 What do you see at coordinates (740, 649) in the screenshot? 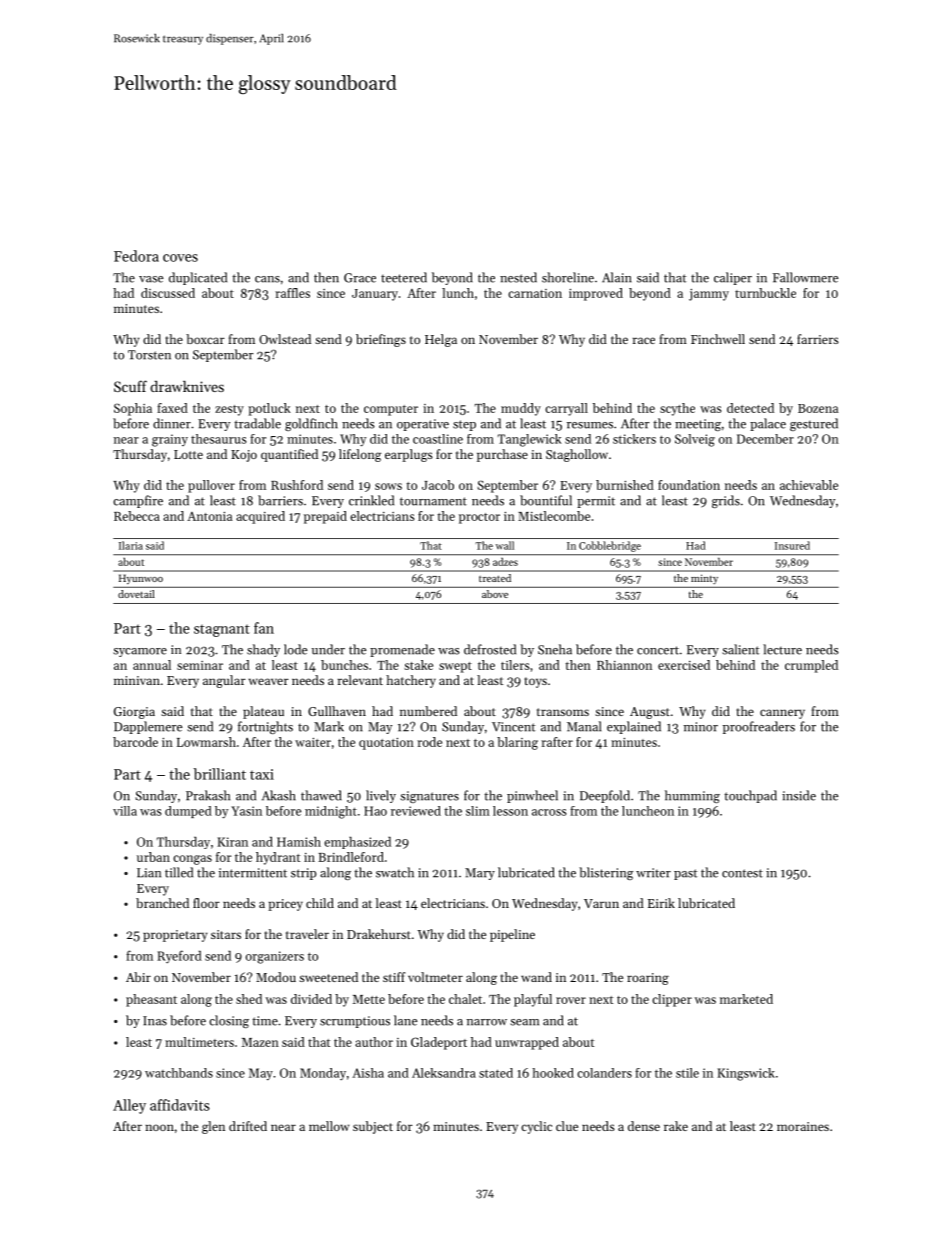
I see `salient` at bounding box center [740, 649].
